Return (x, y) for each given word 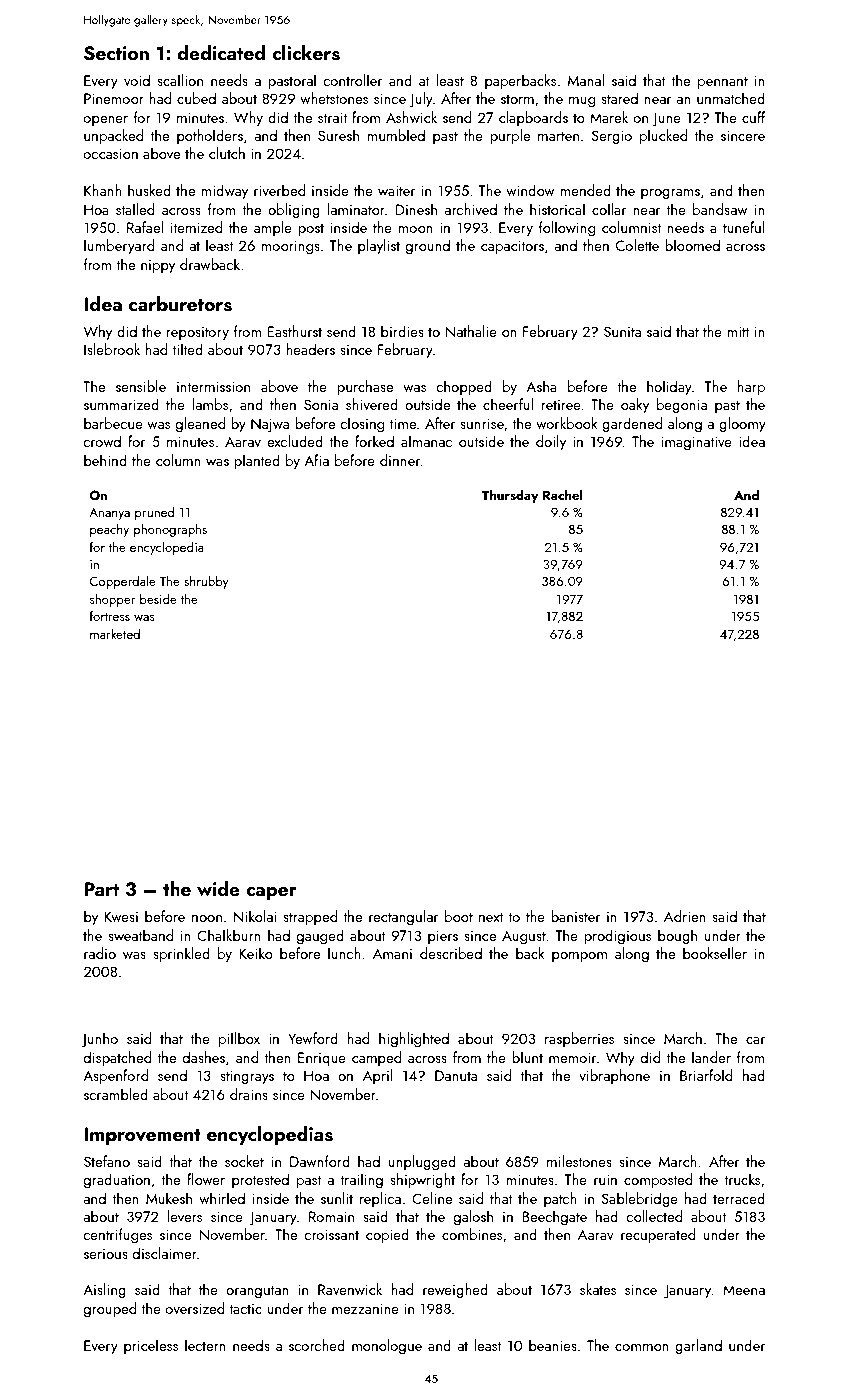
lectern (205, 1345)
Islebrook (112, 349)
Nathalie (471, 331)
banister (575, 916)
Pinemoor (114, 98)
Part (101, 889)
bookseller (715, 953)
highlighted (414, 1040)
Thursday (509, 496)
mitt (738, 331)
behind (105, 460)
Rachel (563, 494)
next (491, 917)
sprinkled (181, 954)
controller (352, 80)
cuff (754, 117)
